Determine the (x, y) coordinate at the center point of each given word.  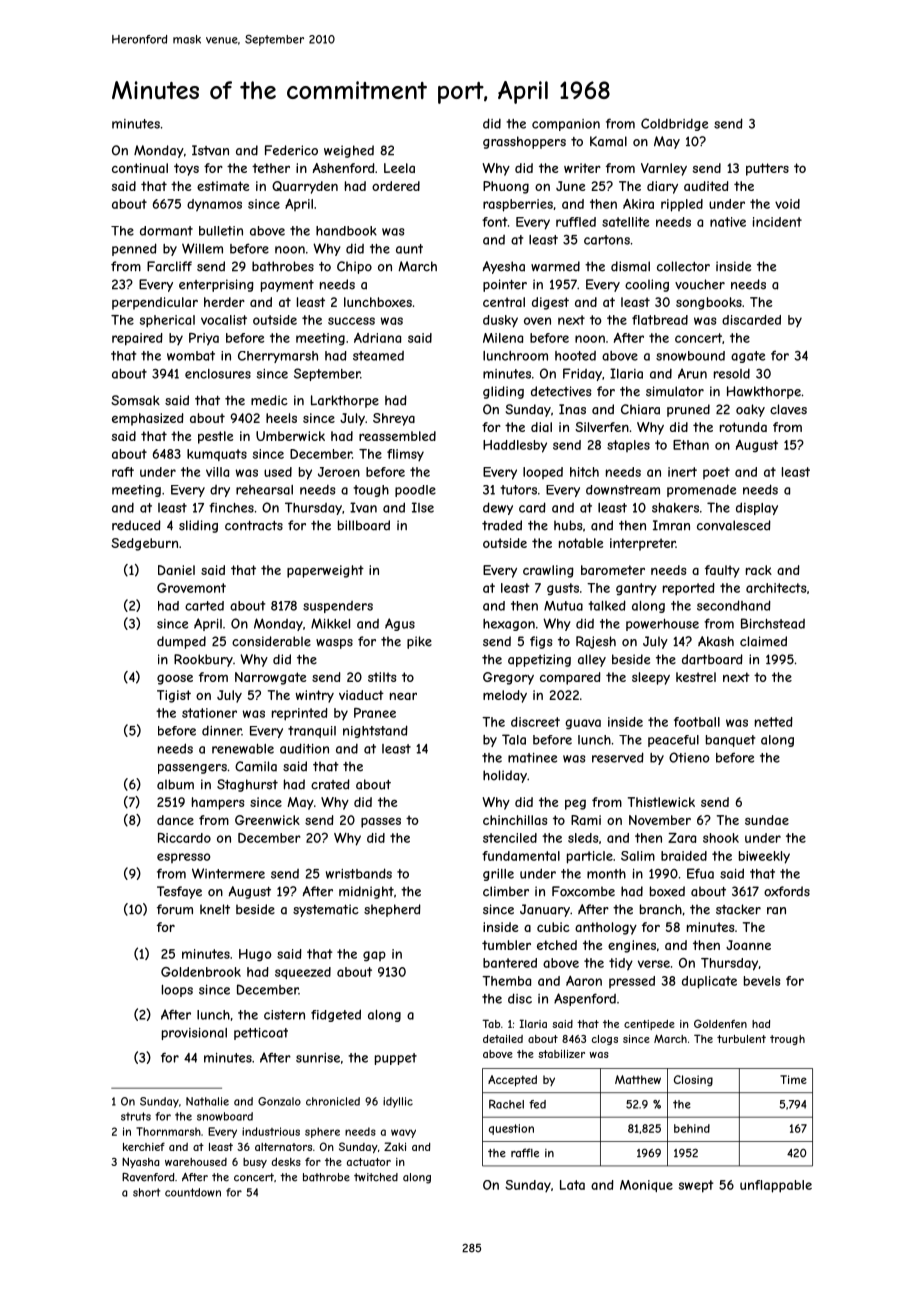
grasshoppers (524, 142)
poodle (415, 491)
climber (506, 891)
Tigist (174, 696)
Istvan (210, 150)
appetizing (539, 660)
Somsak (135, 400)
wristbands (359, 873)
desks (286, 1161)
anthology (606, 928)
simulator (675, 391)
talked (607, 605)
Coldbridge (674, 124)
